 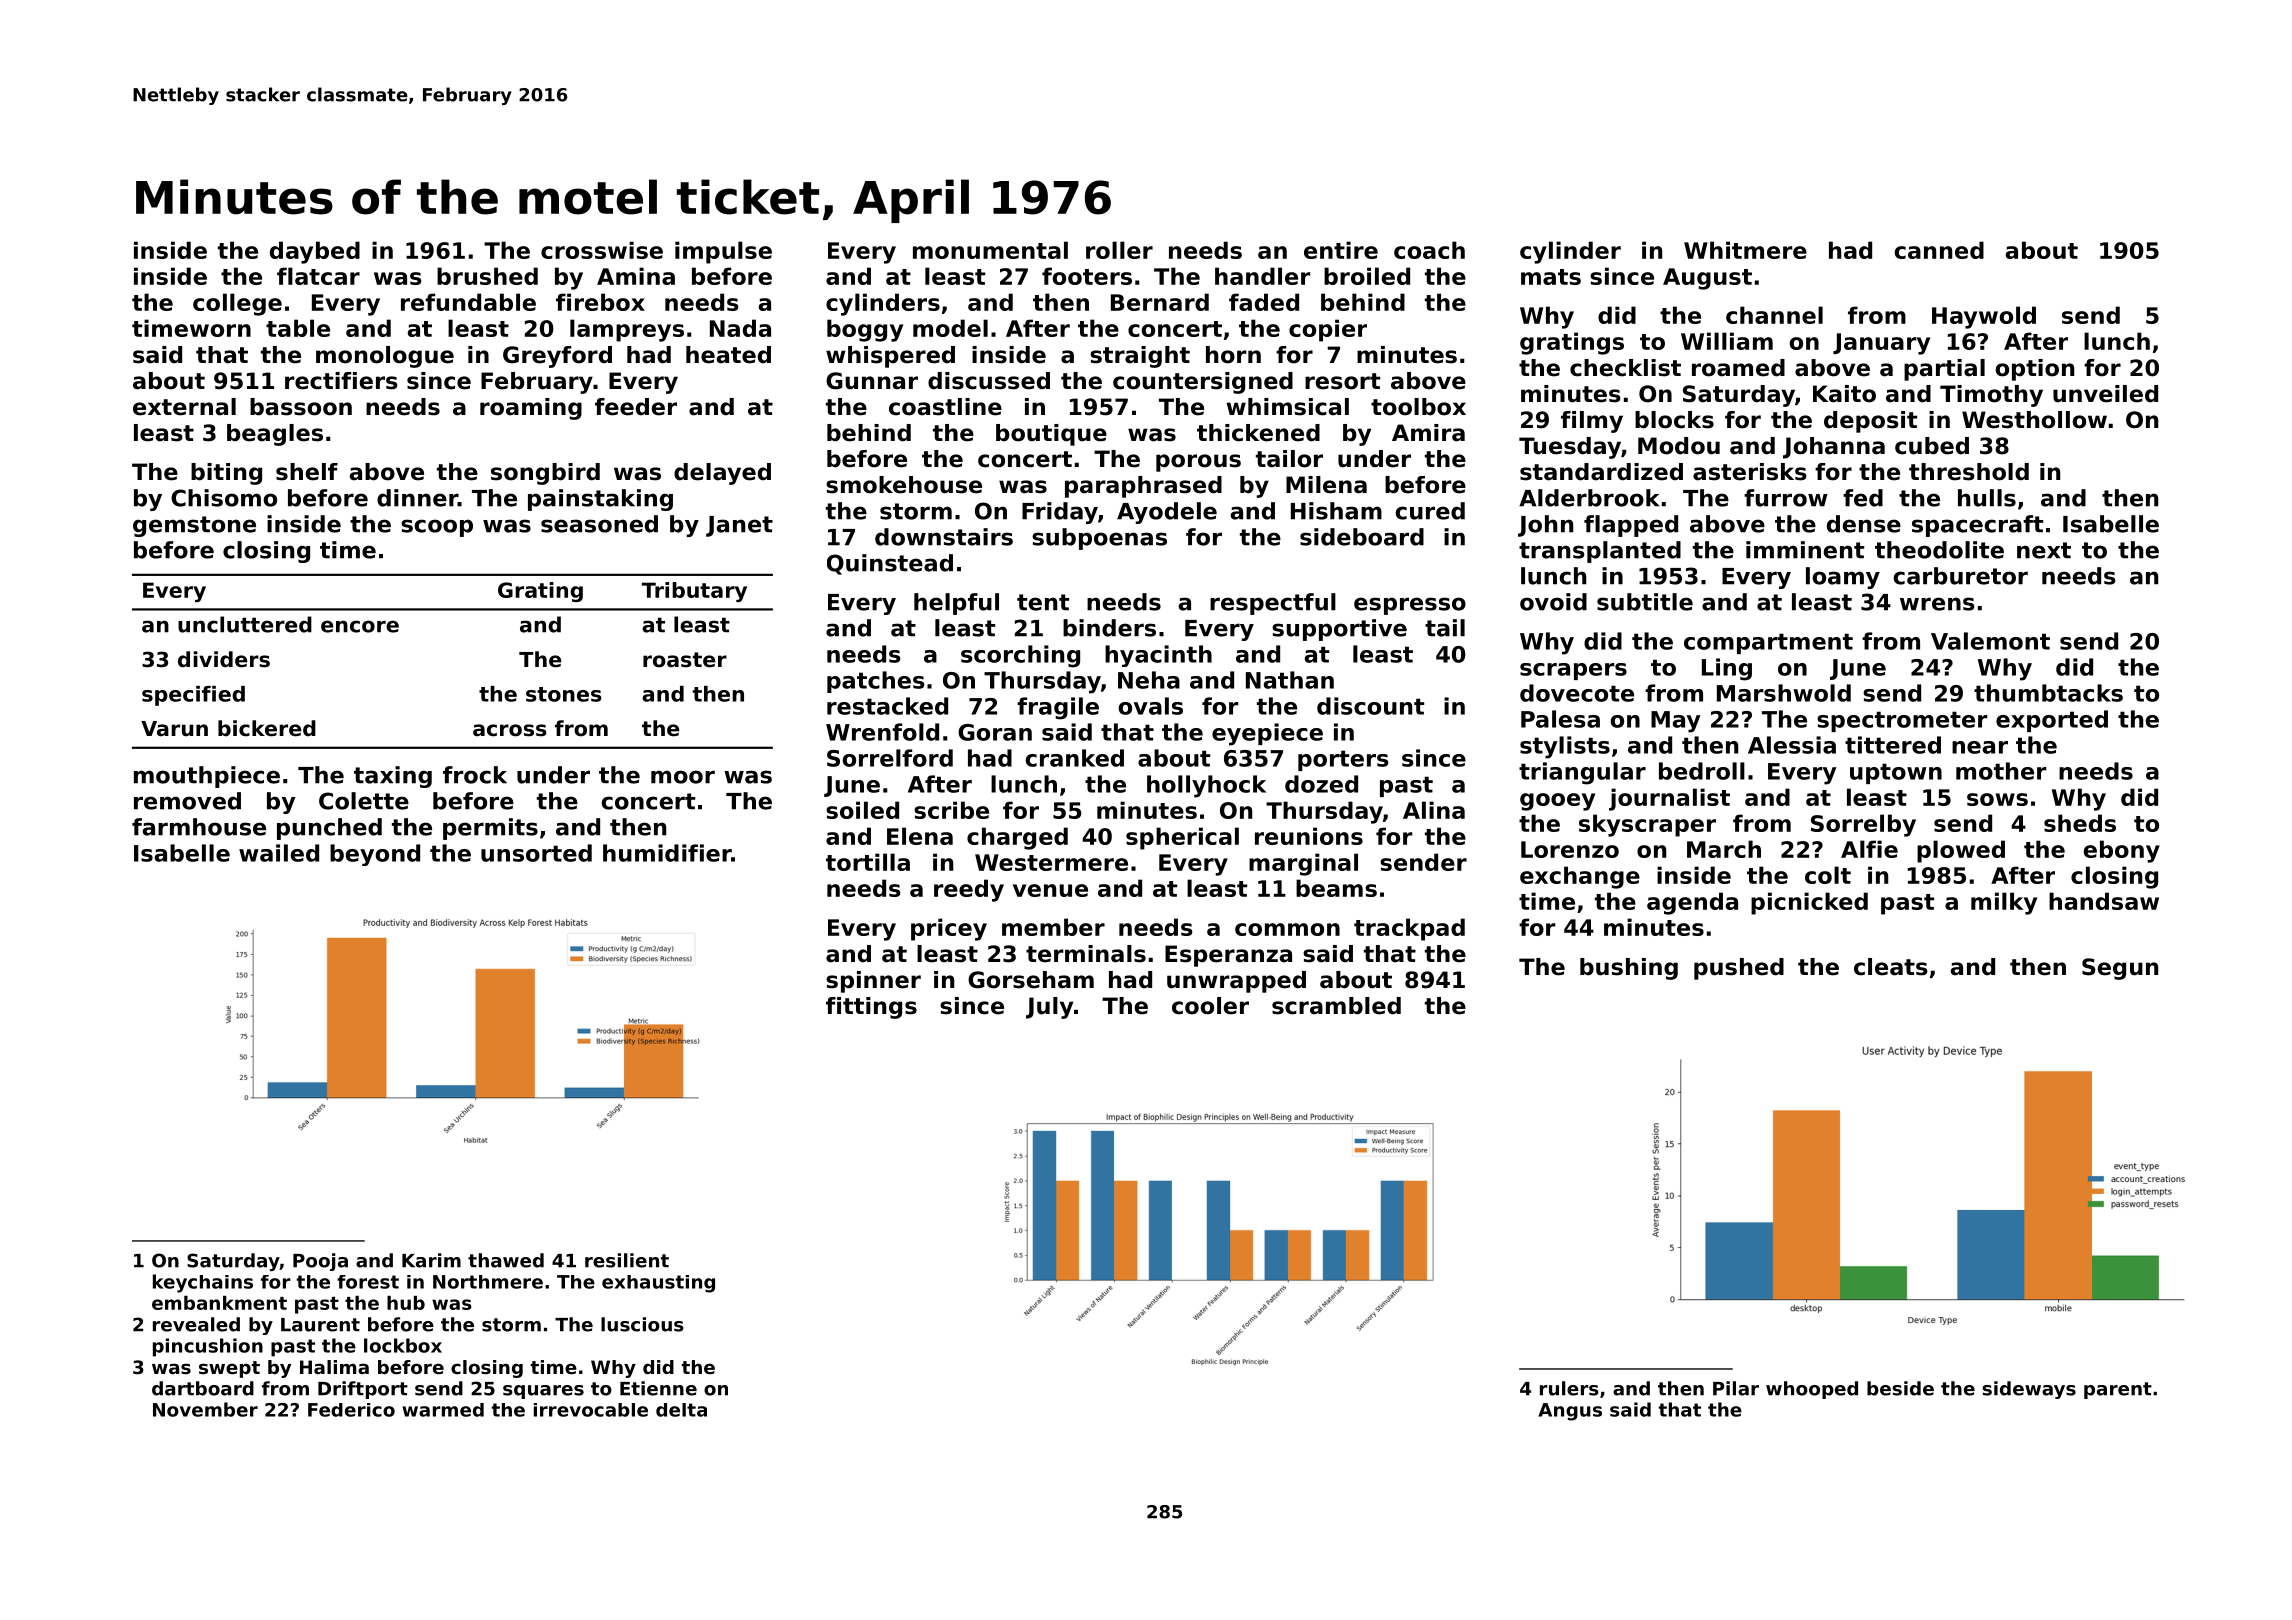 What do you see at coordinates (602, 250) in the screenshot?
I see `crosswise` at bounding box center [602, 250].
